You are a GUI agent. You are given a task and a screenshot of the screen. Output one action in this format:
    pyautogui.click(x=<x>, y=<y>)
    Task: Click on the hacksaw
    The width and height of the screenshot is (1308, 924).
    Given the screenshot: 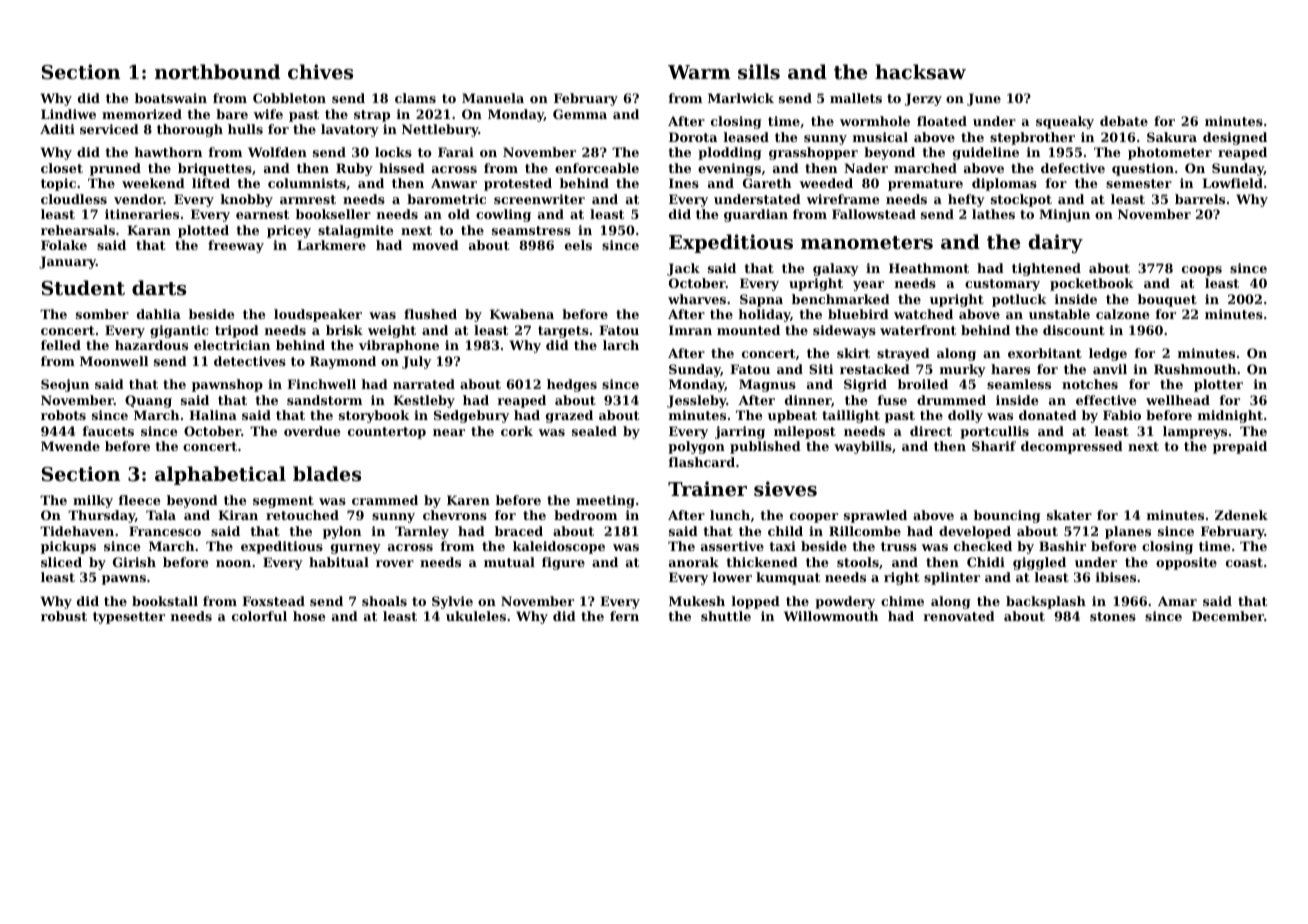 What is the action you would take?
    pyautogui.click(x=920, y=71)
